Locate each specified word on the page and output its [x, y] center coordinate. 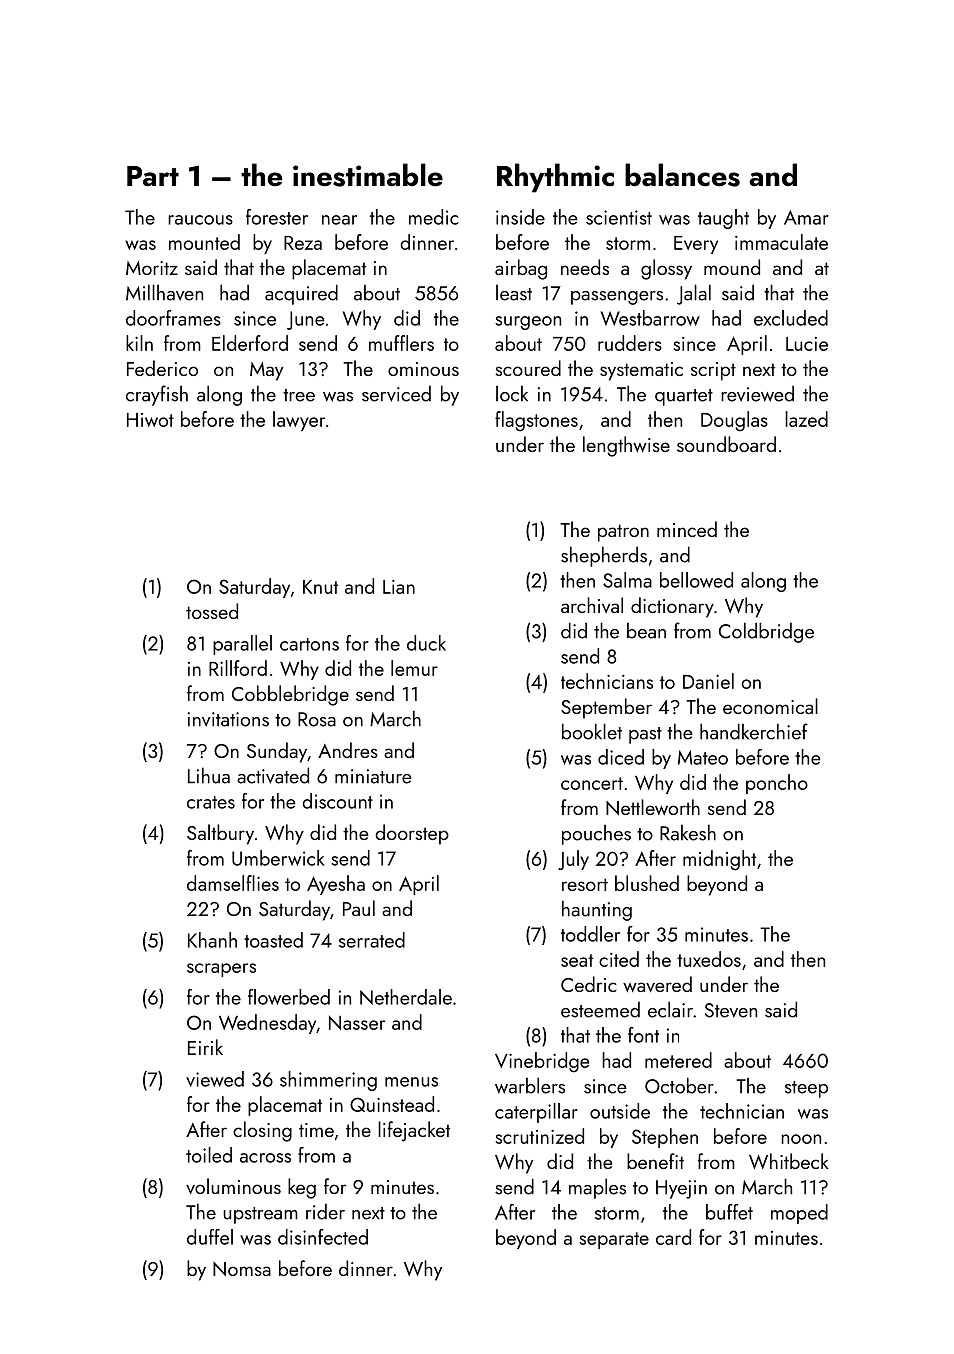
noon [801, 1139]
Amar [806, 217]
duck [426, 643]
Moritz [152, 268]
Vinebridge [542, 1062]
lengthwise [626, 446]
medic [434, 217]
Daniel [708, 681]
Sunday [277, 752]
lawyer [299, 421]
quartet [684, 397]
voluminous [233, 1186]
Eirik [205, 1047]
